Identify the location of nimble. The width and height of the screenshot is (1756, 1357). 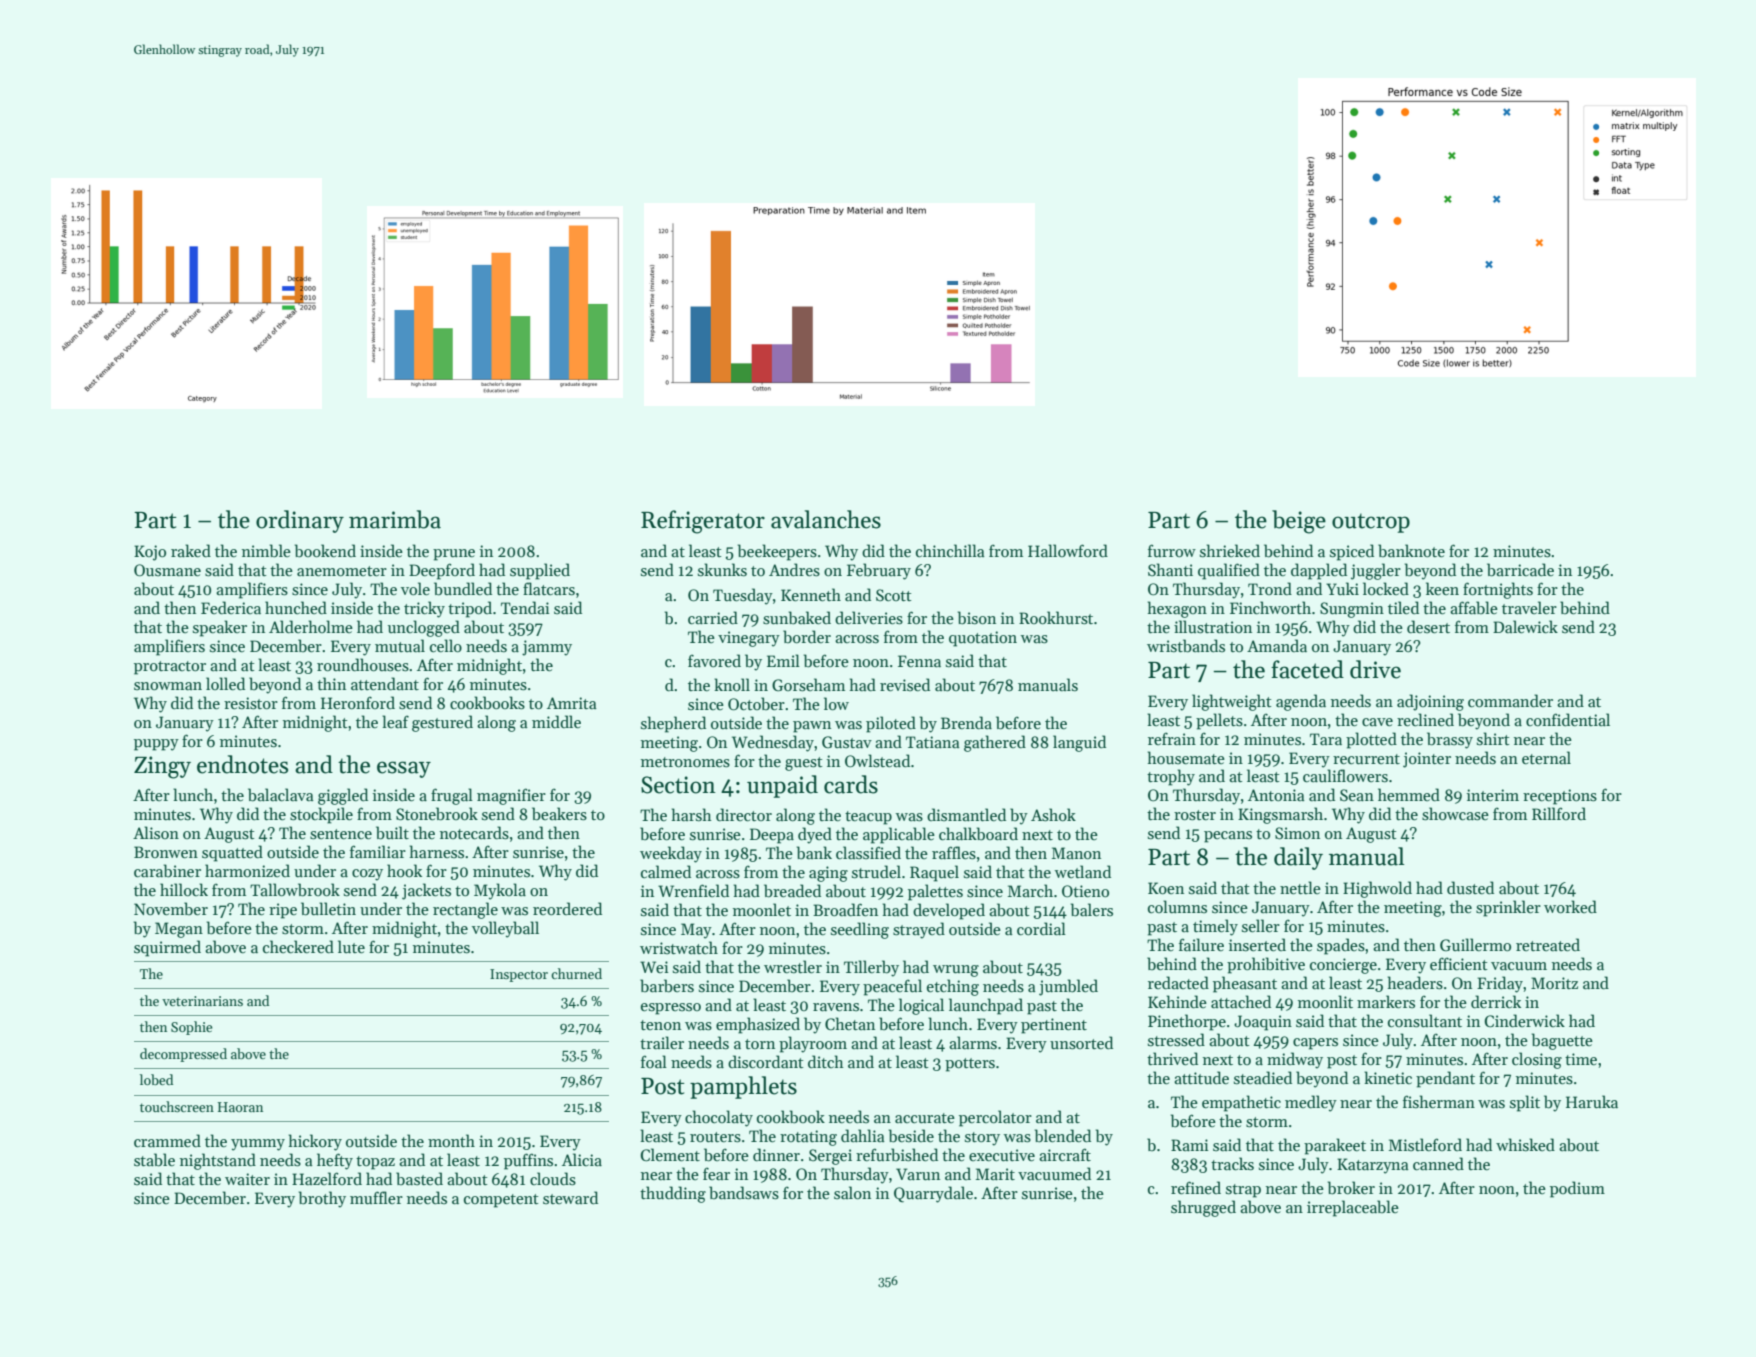
(266, 551).
